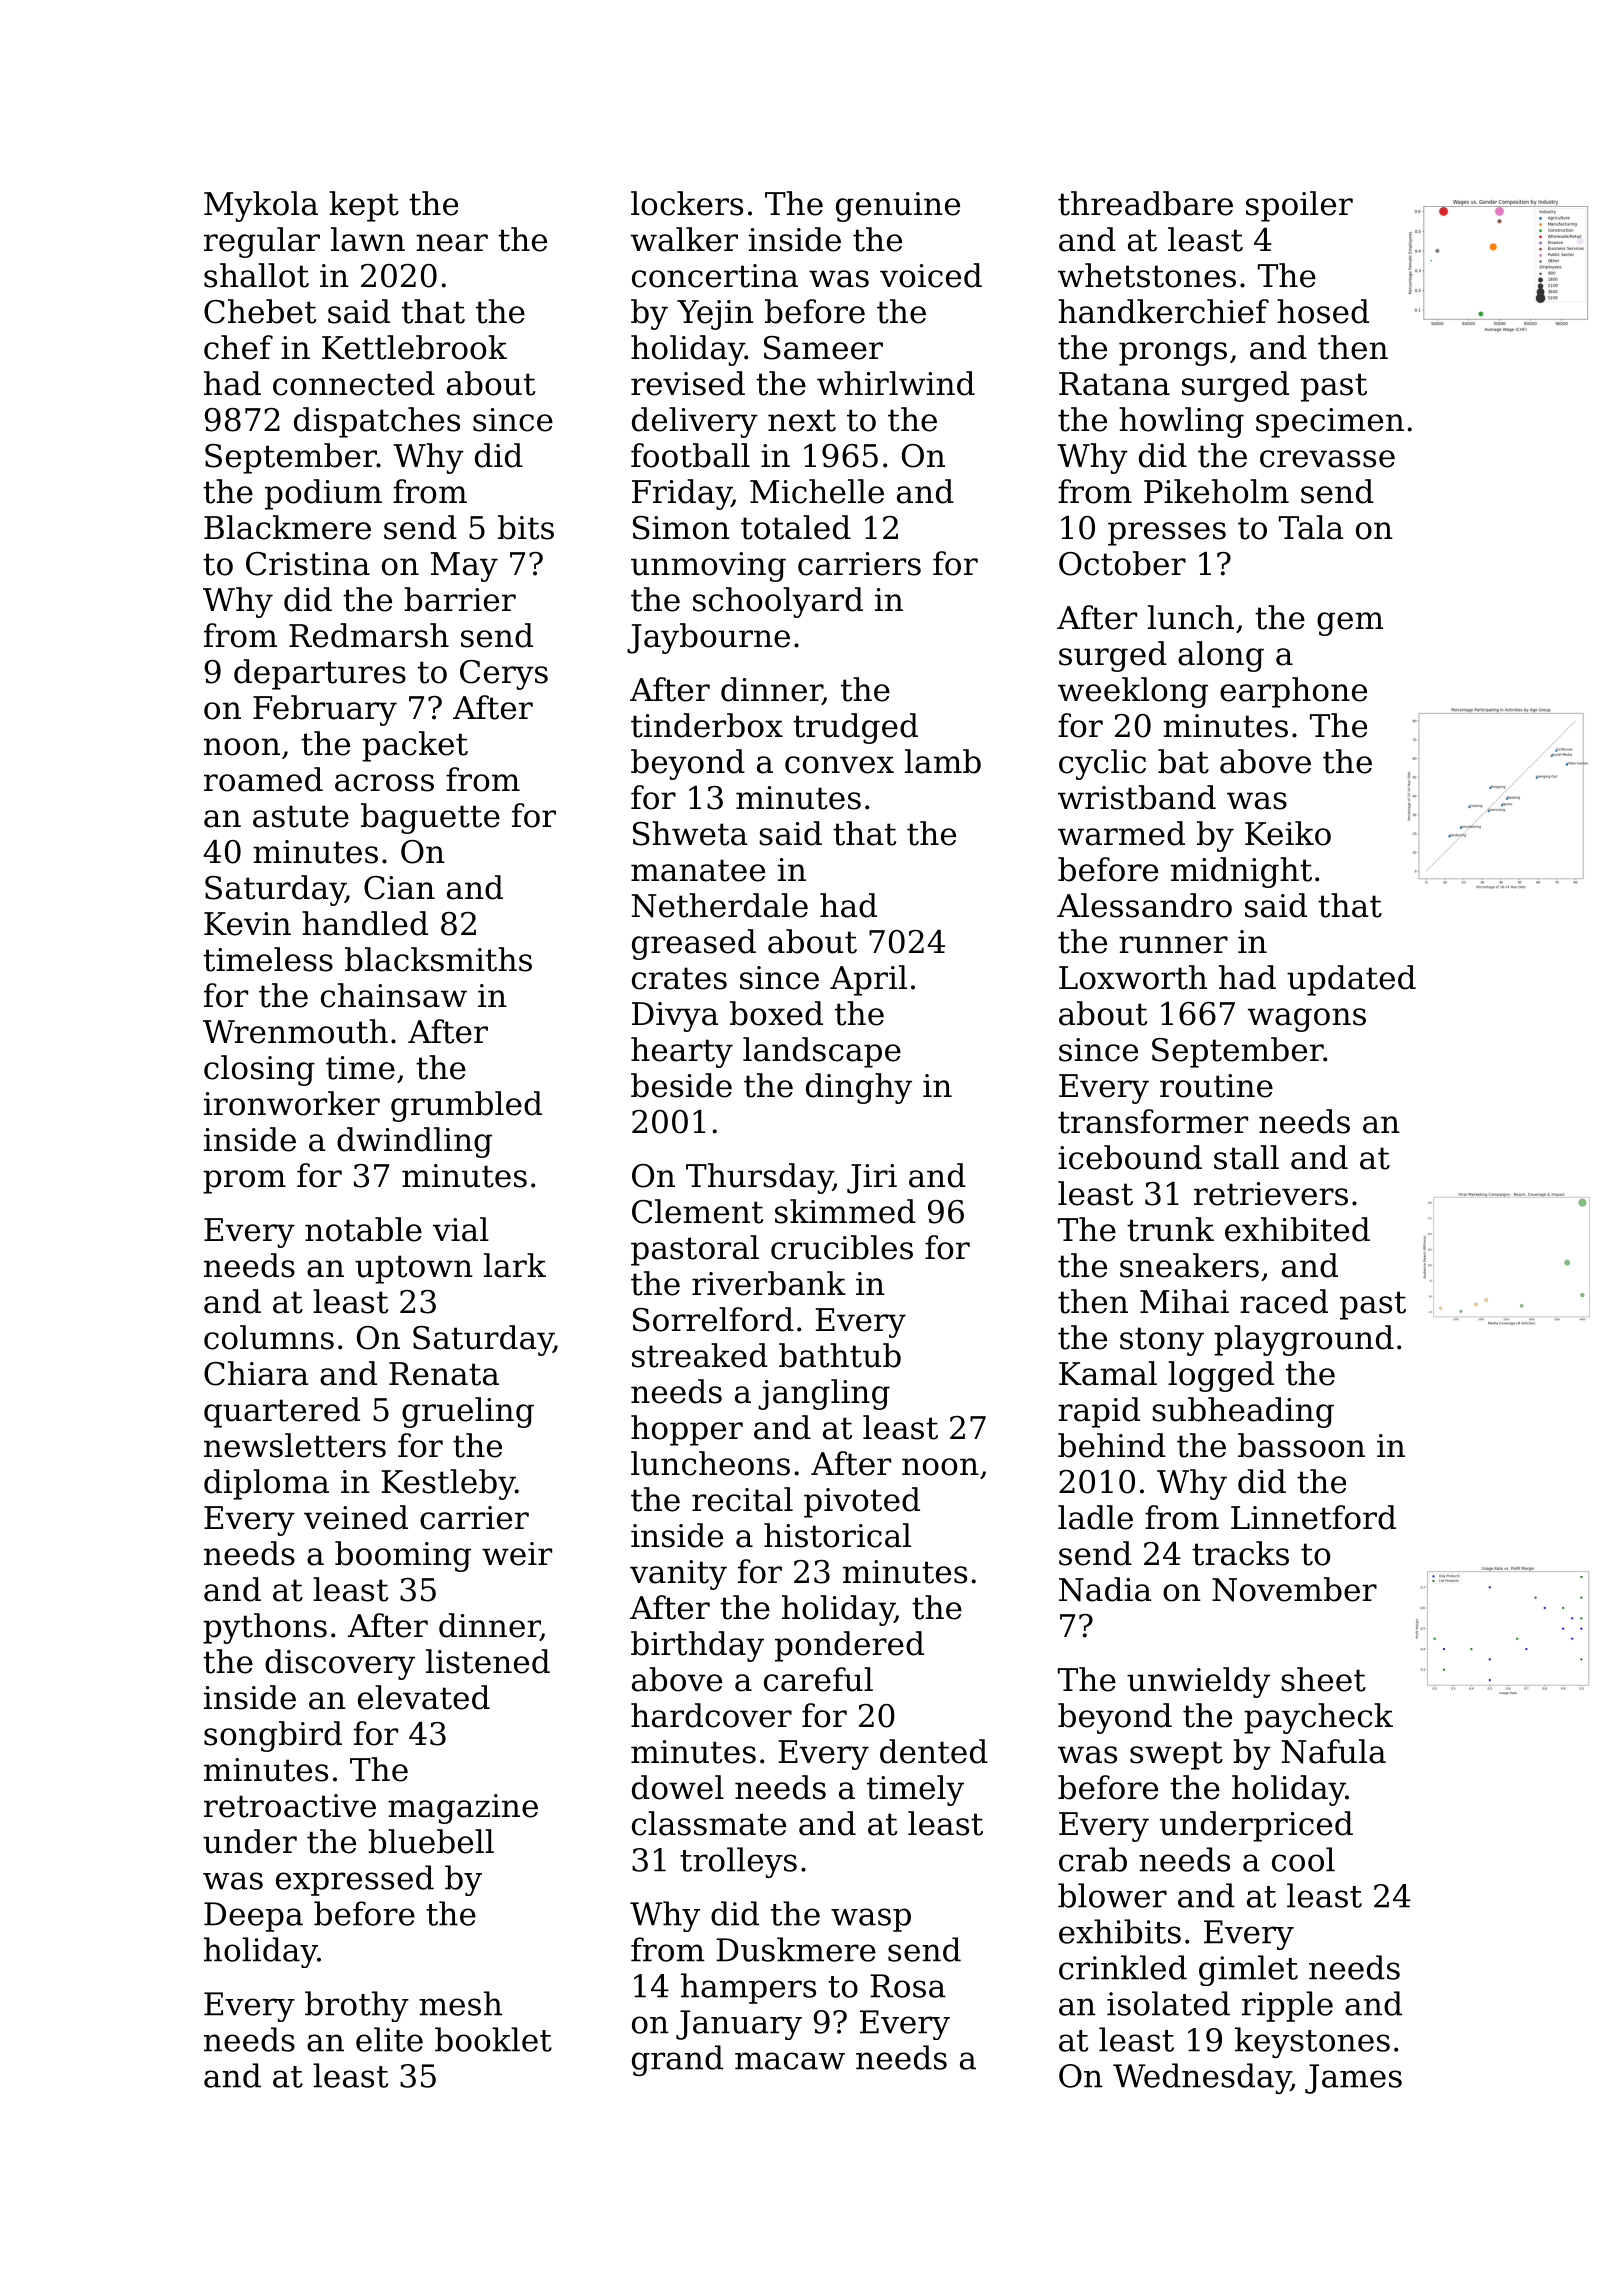  Describe the element at coordinates (263, 779) in the document. I see `roamed` at that location.
